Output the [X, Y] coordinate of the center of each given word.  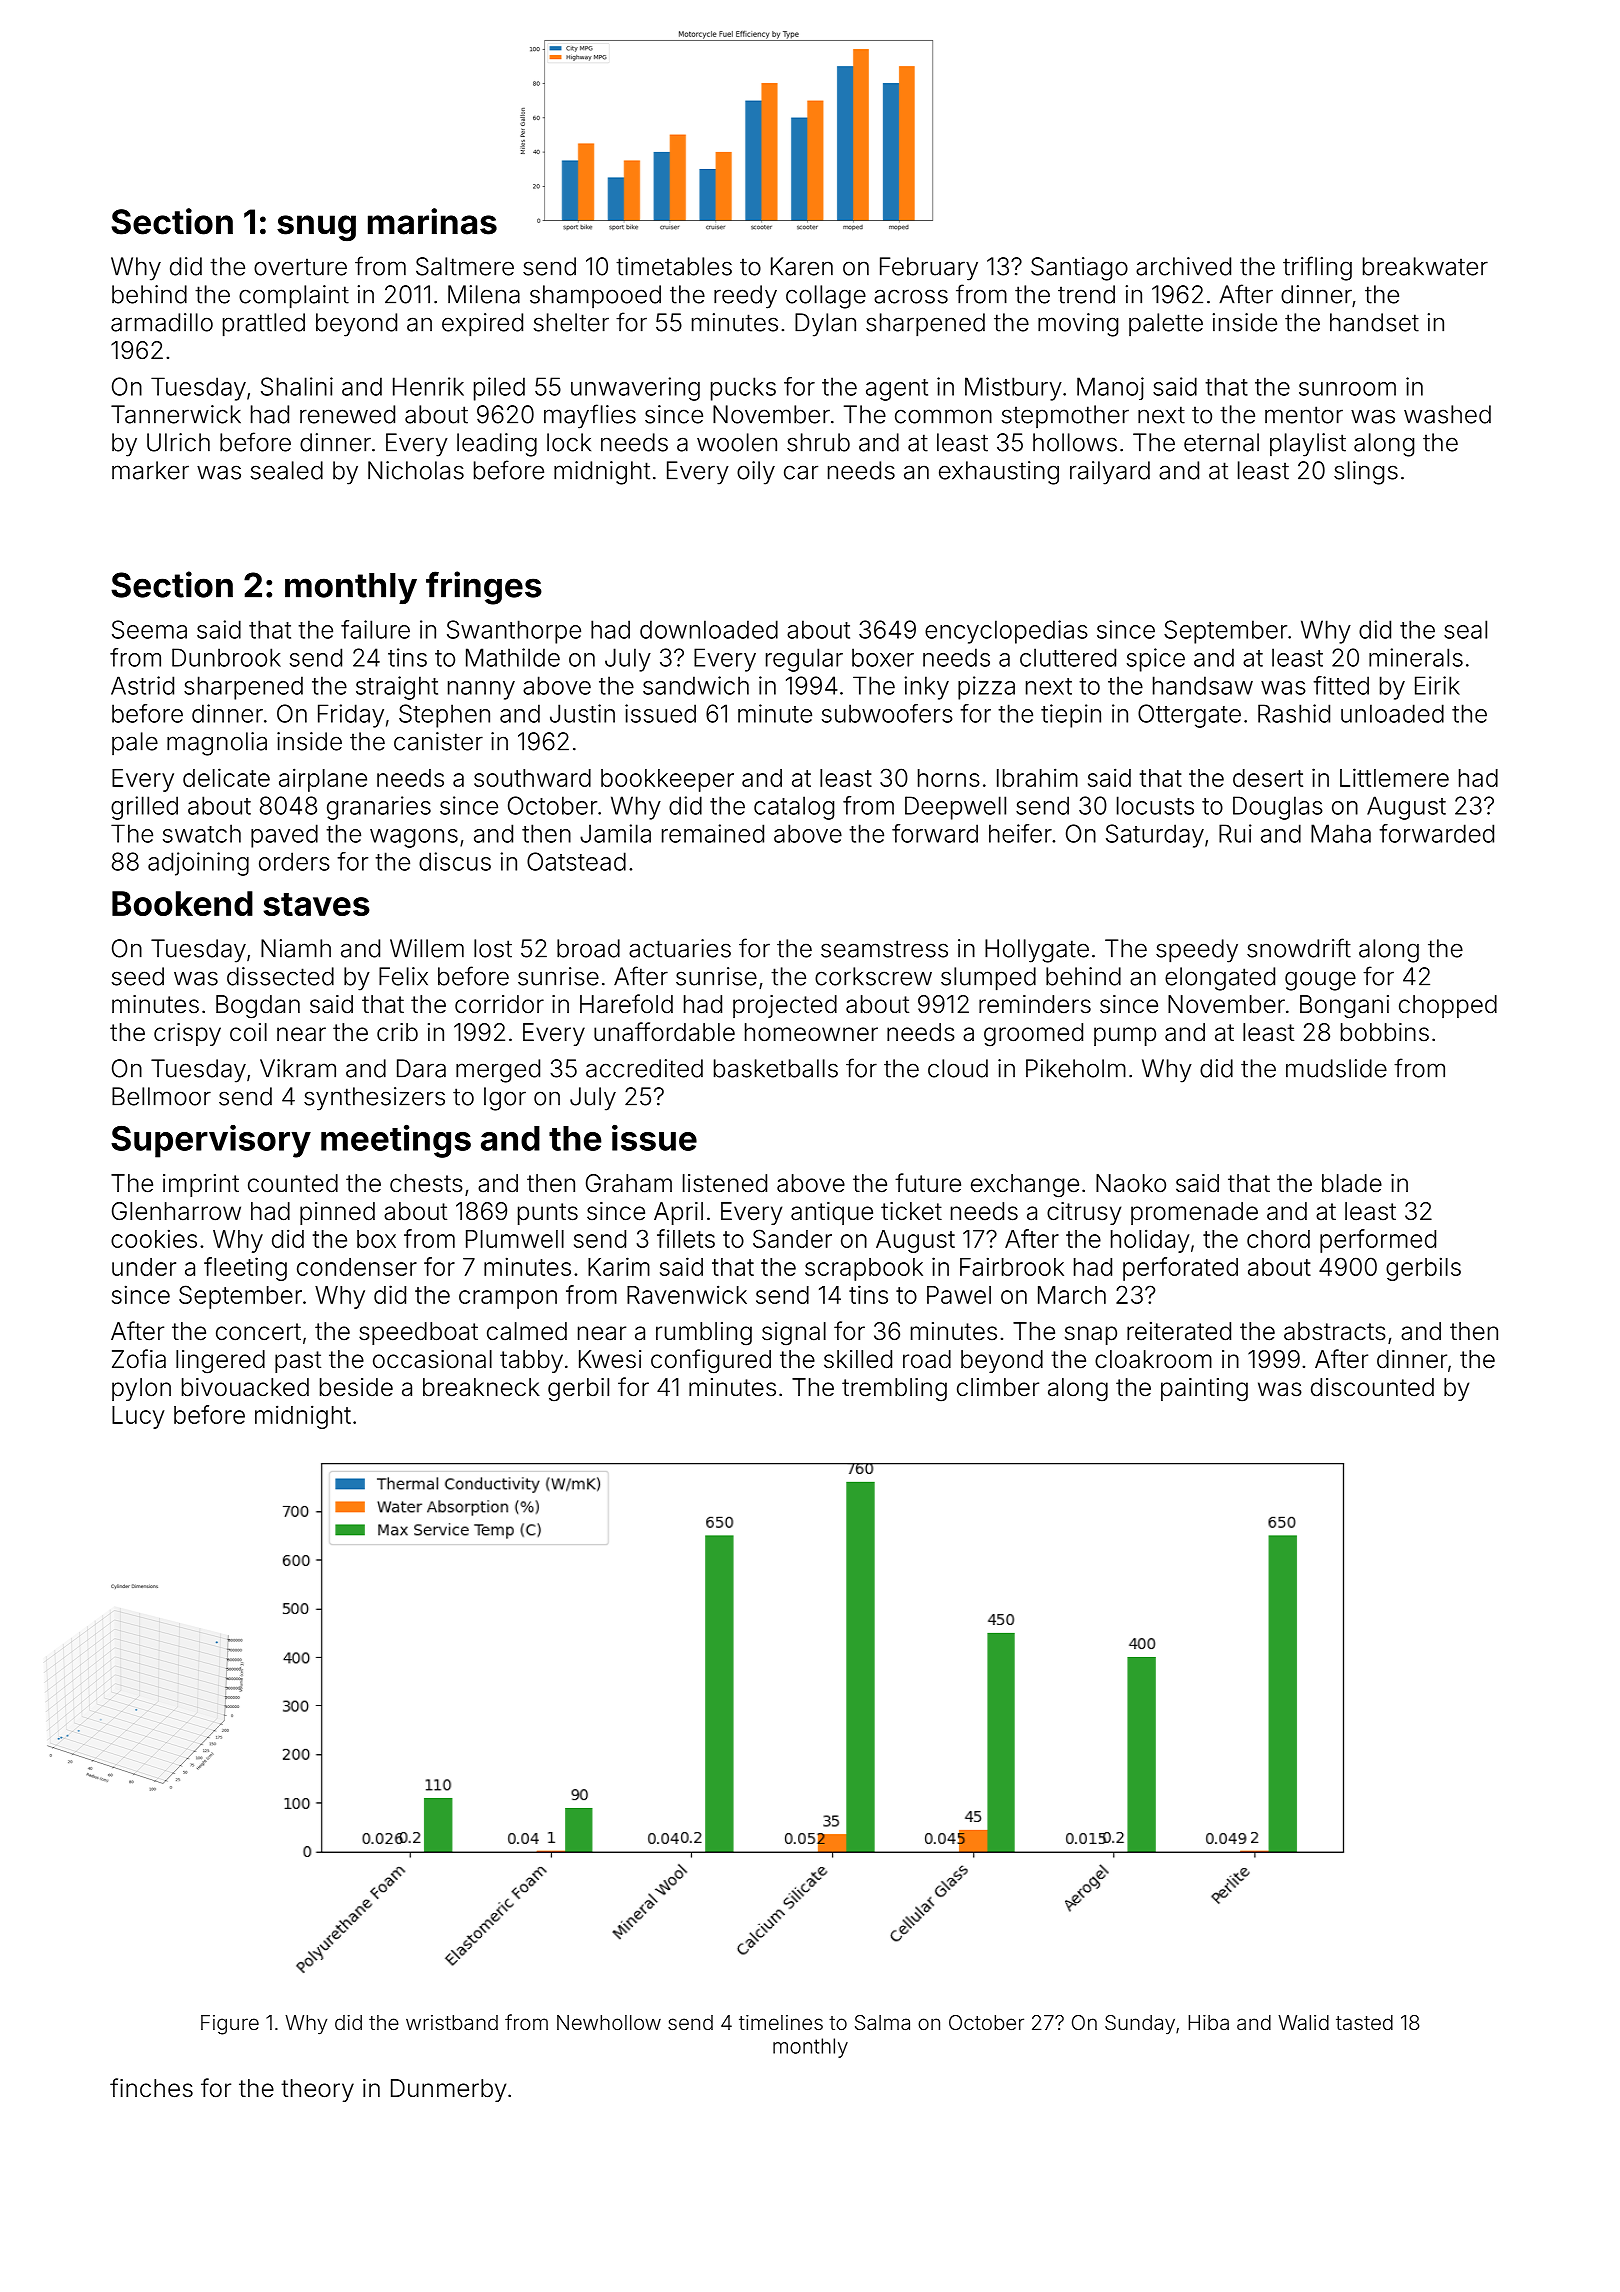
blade [1352, 1183]
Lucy [138, 1417]
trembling [894, 1390]
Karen [802, 266]
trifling [1317, 268]
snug [316, 228]
